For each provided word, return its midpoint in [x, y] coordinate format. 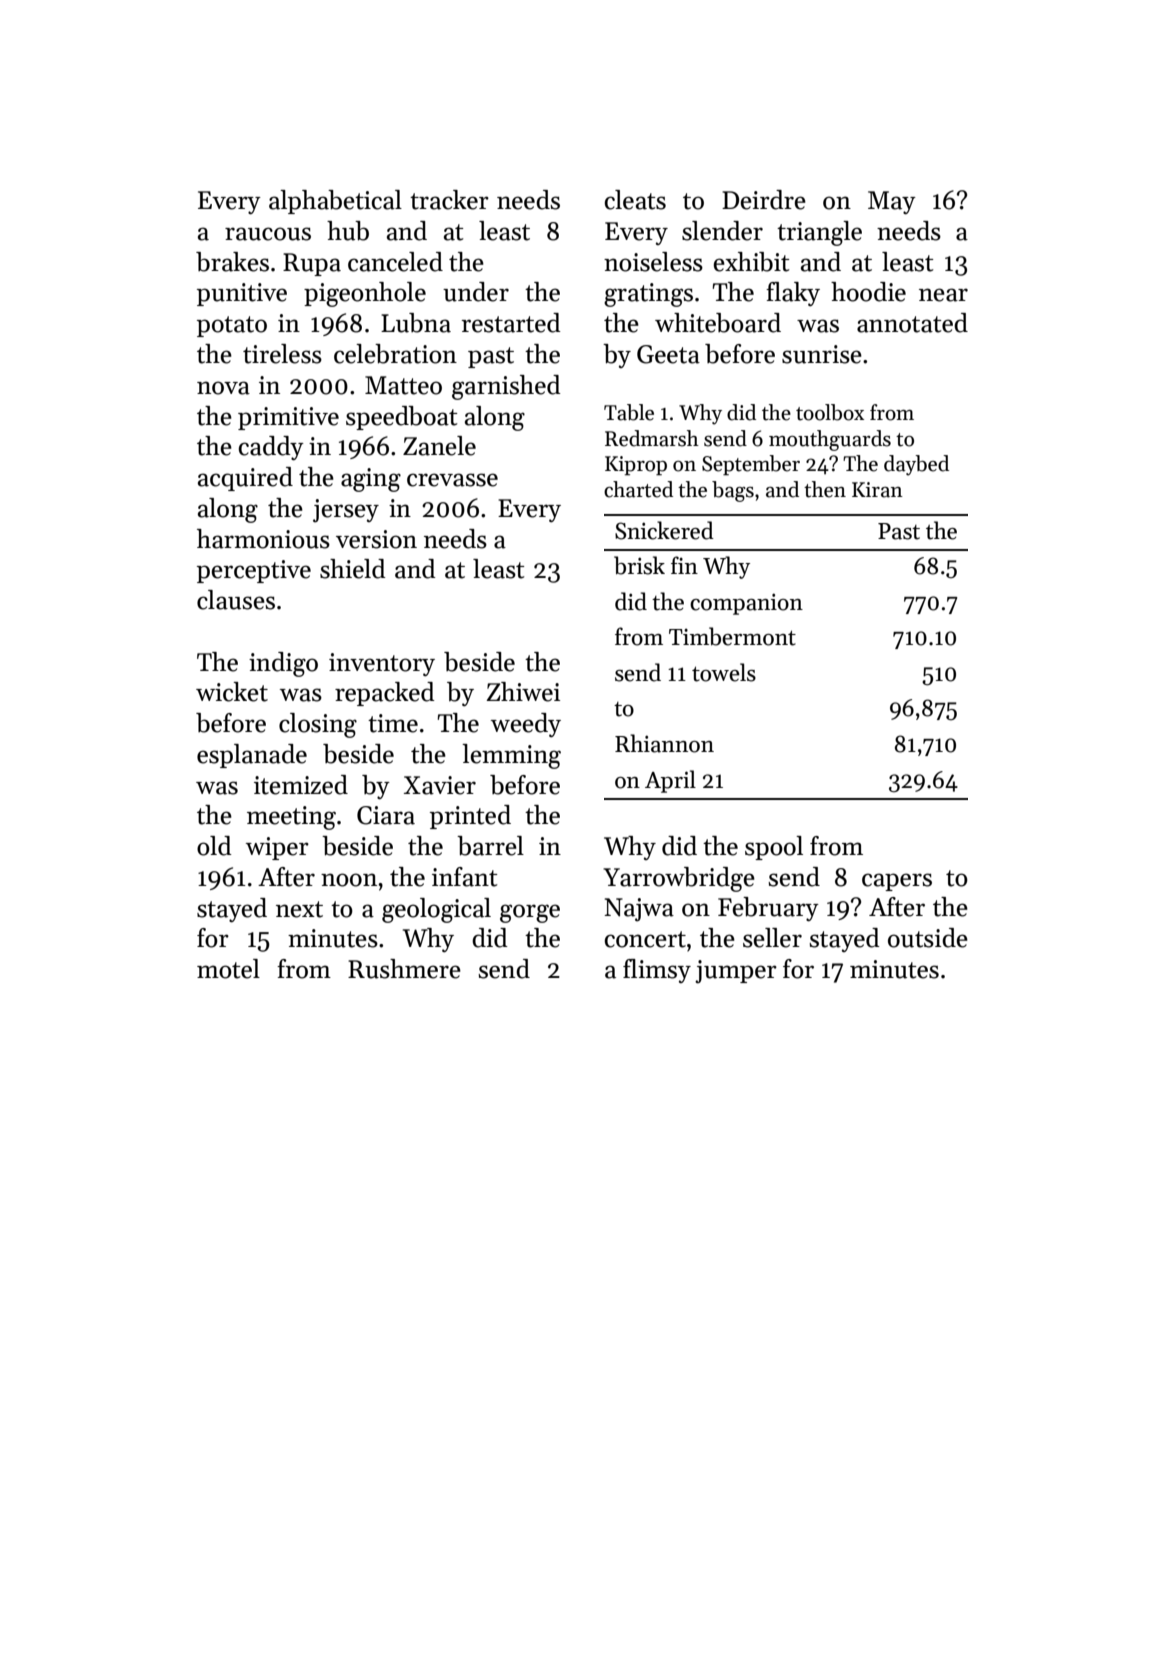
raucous [268, 234]
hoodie [868, 292]
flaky [793, 294]
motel [228, 969]
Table [629, 412]
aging [371, 480]
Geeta [668, 354]
